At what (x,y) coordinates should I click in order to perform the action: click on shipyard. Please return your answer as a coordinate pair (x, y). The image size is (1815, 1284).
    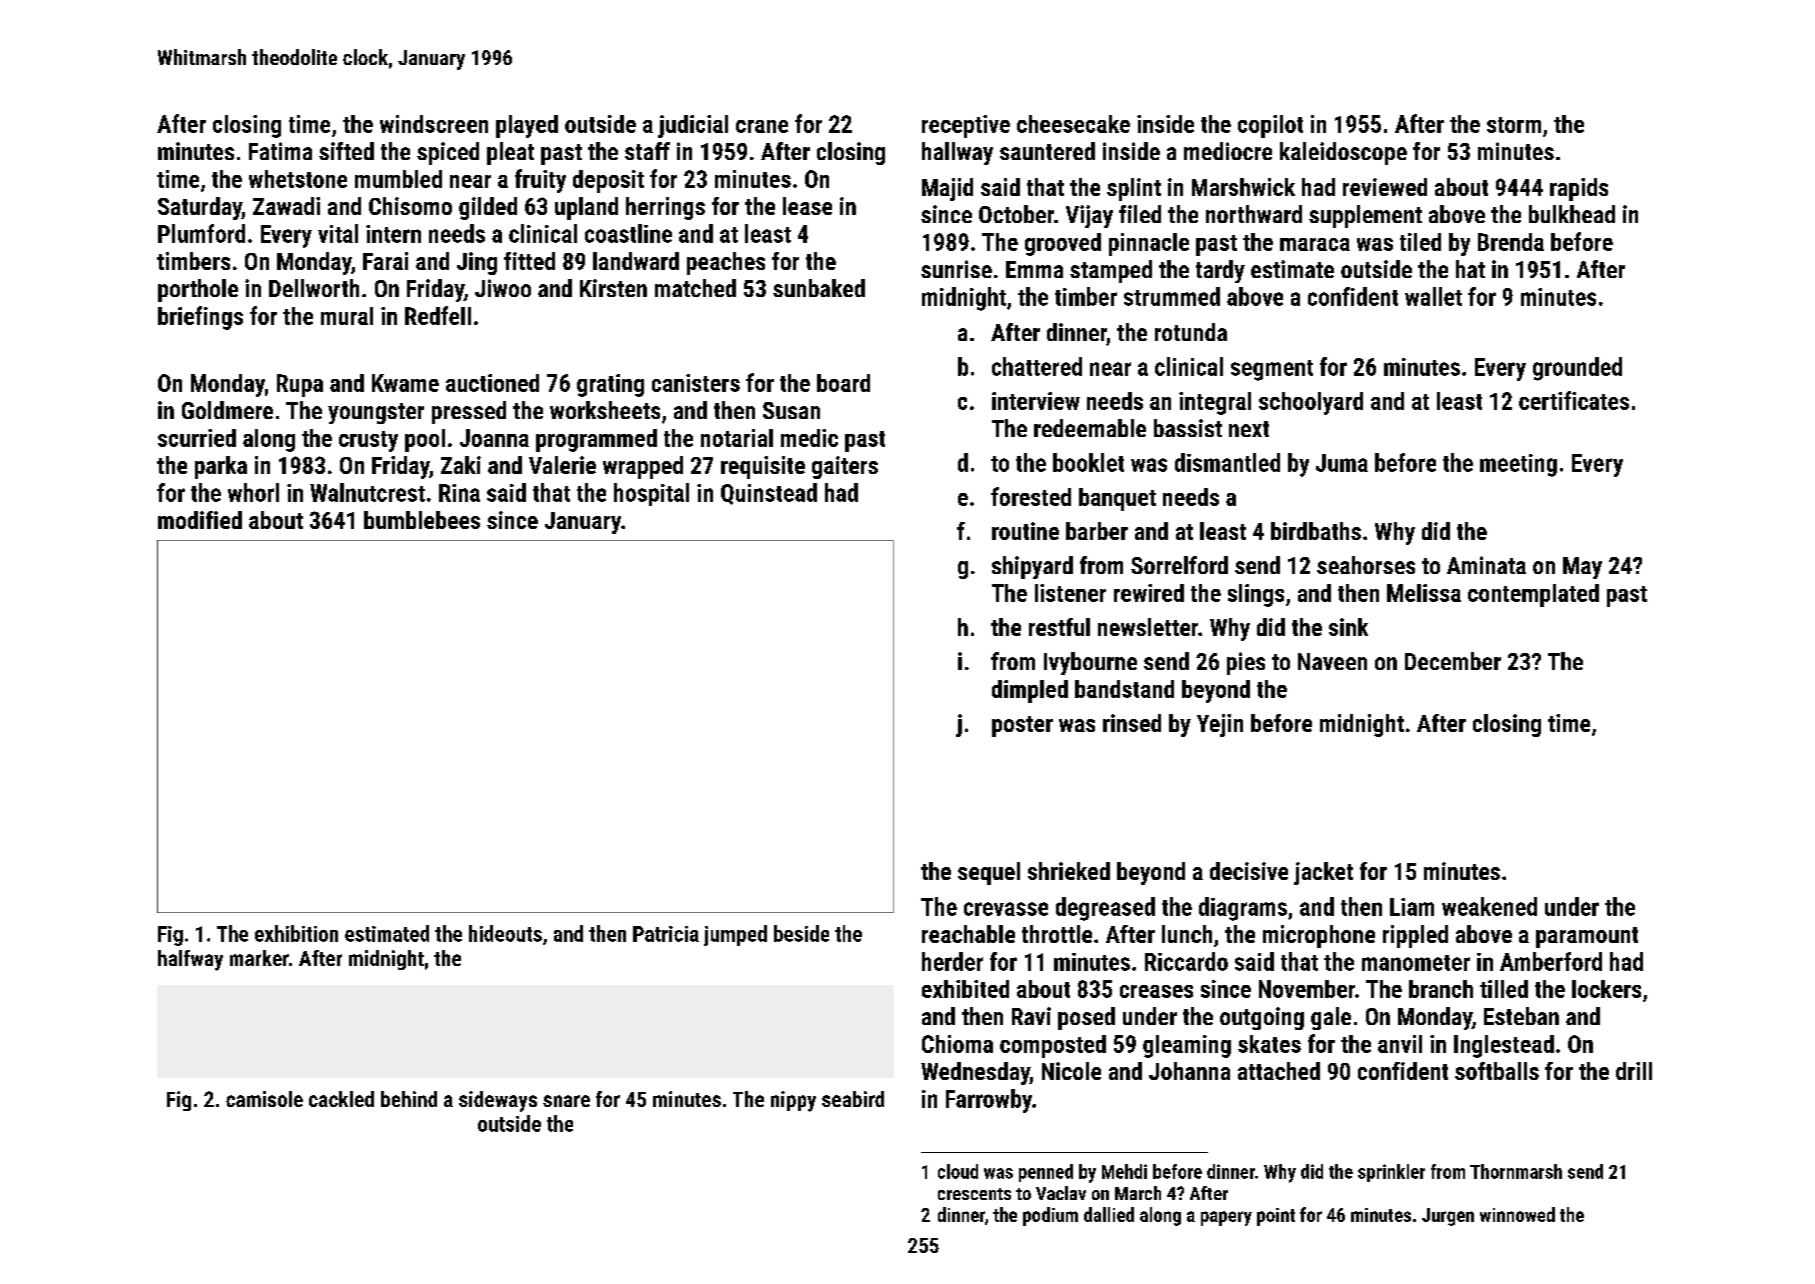
    Looking at the image, I should click on (1032, 567).
